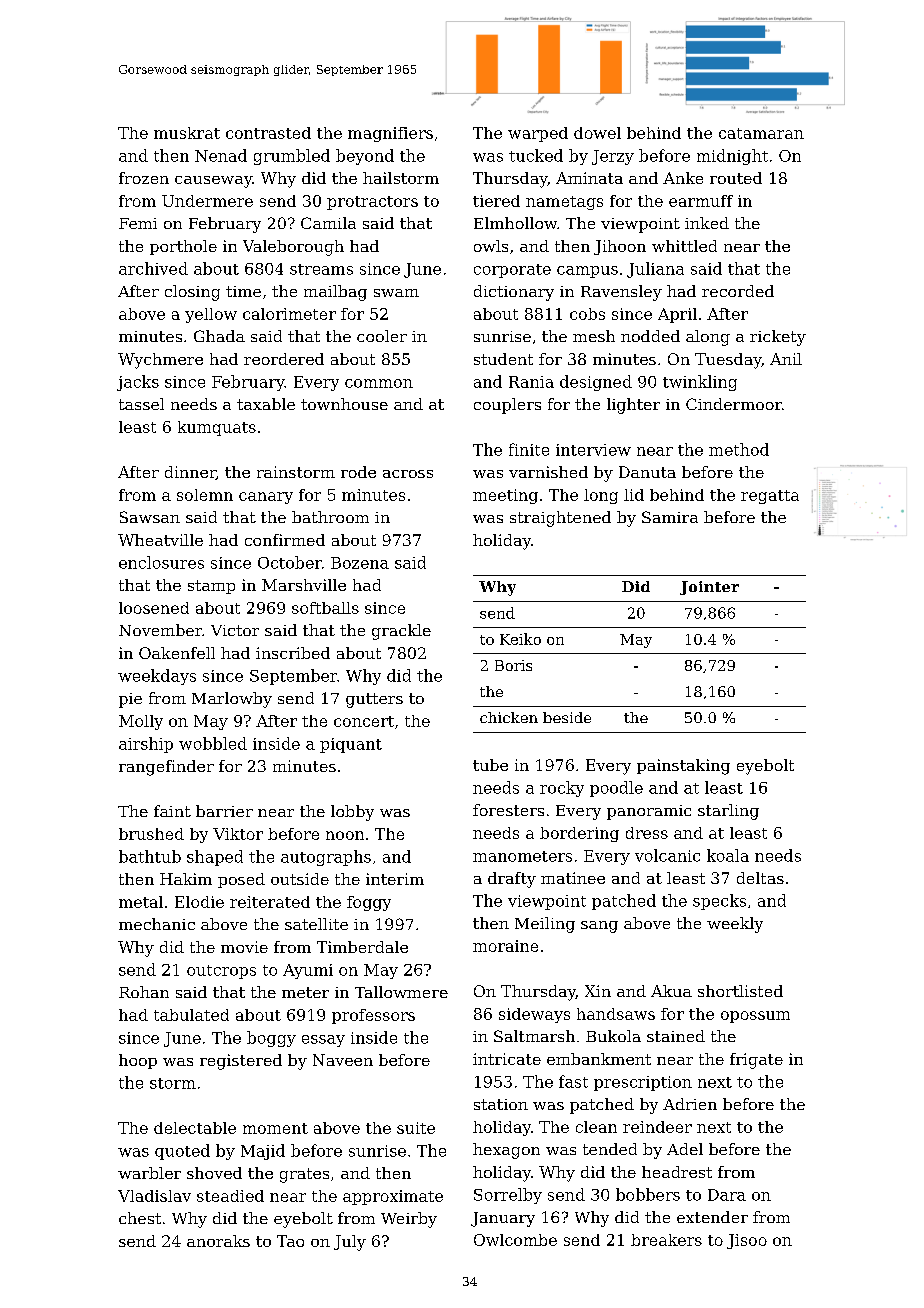  Describe the element at coordinates (756, 1061) in the screenshot. I see `frigate` at that location.
